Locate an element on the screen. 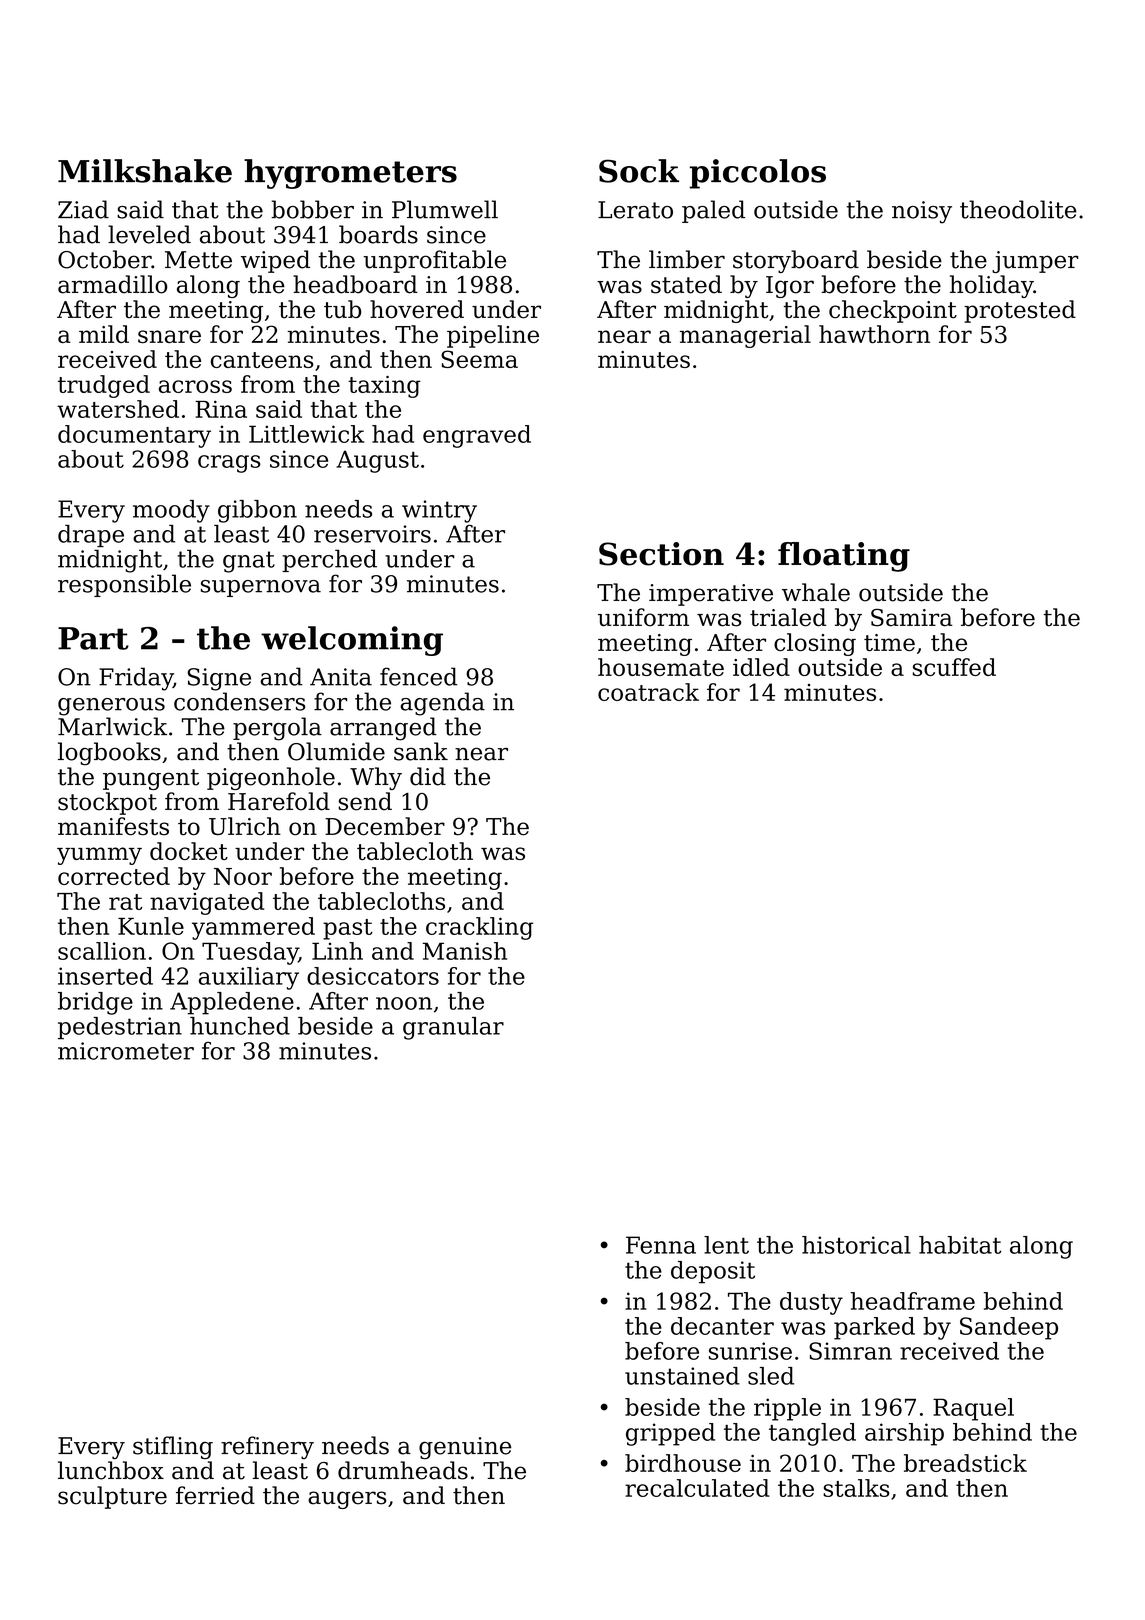  scuffed is located at coordinates (954, 667).
